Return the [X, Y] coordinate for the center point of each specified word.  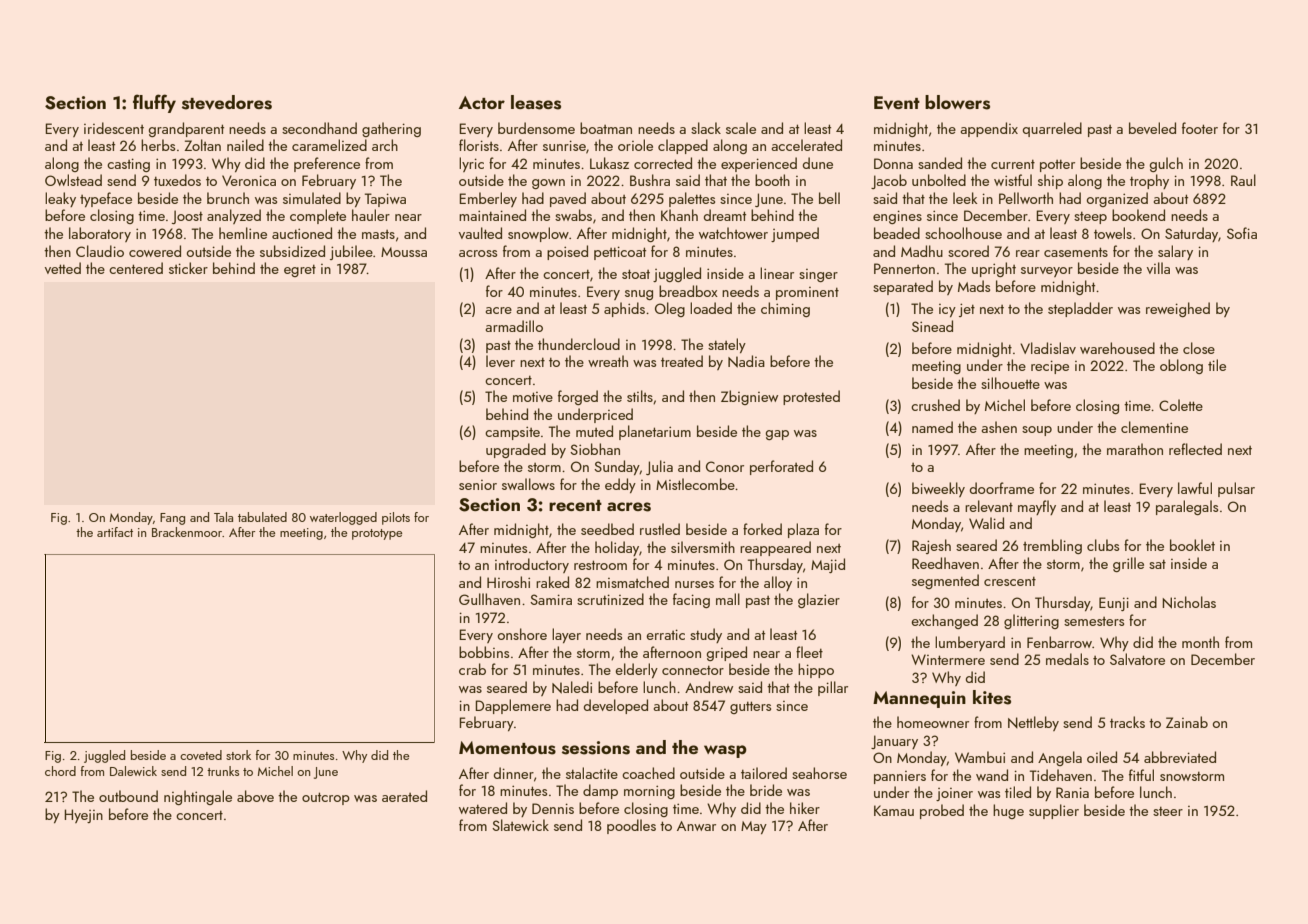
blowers [957, 102]
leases [536, 102]
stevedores [227, 102]
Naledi [572, 687]
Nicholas [1189, 602]
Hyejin [84, 816]
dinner [514, 773]
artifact [115, 532]
